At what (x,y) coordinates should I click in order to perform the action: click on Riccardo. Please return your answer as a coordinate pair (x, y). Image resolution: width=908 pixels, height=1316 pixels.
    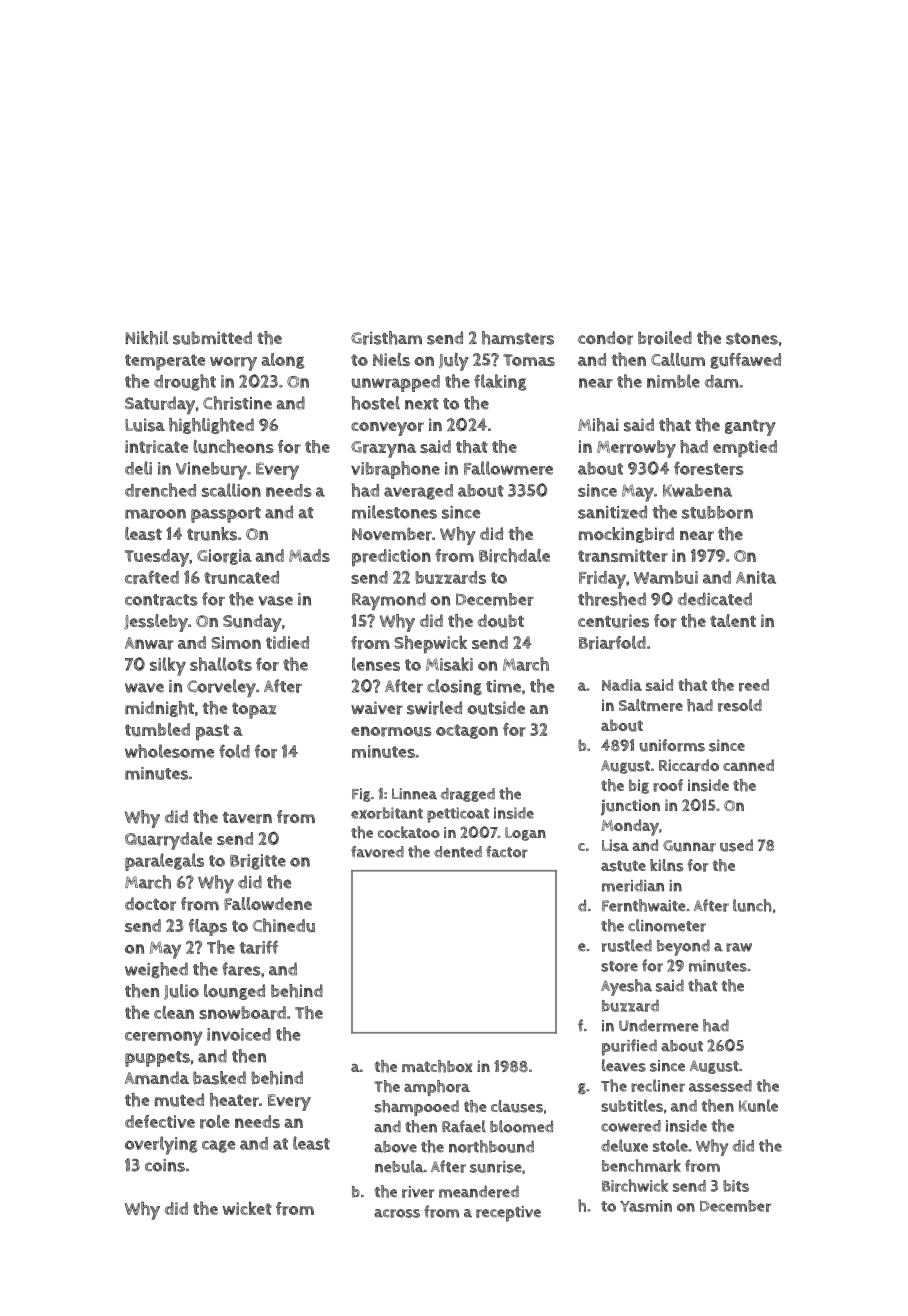
    Looking at the image, I should click on (689, 765).
